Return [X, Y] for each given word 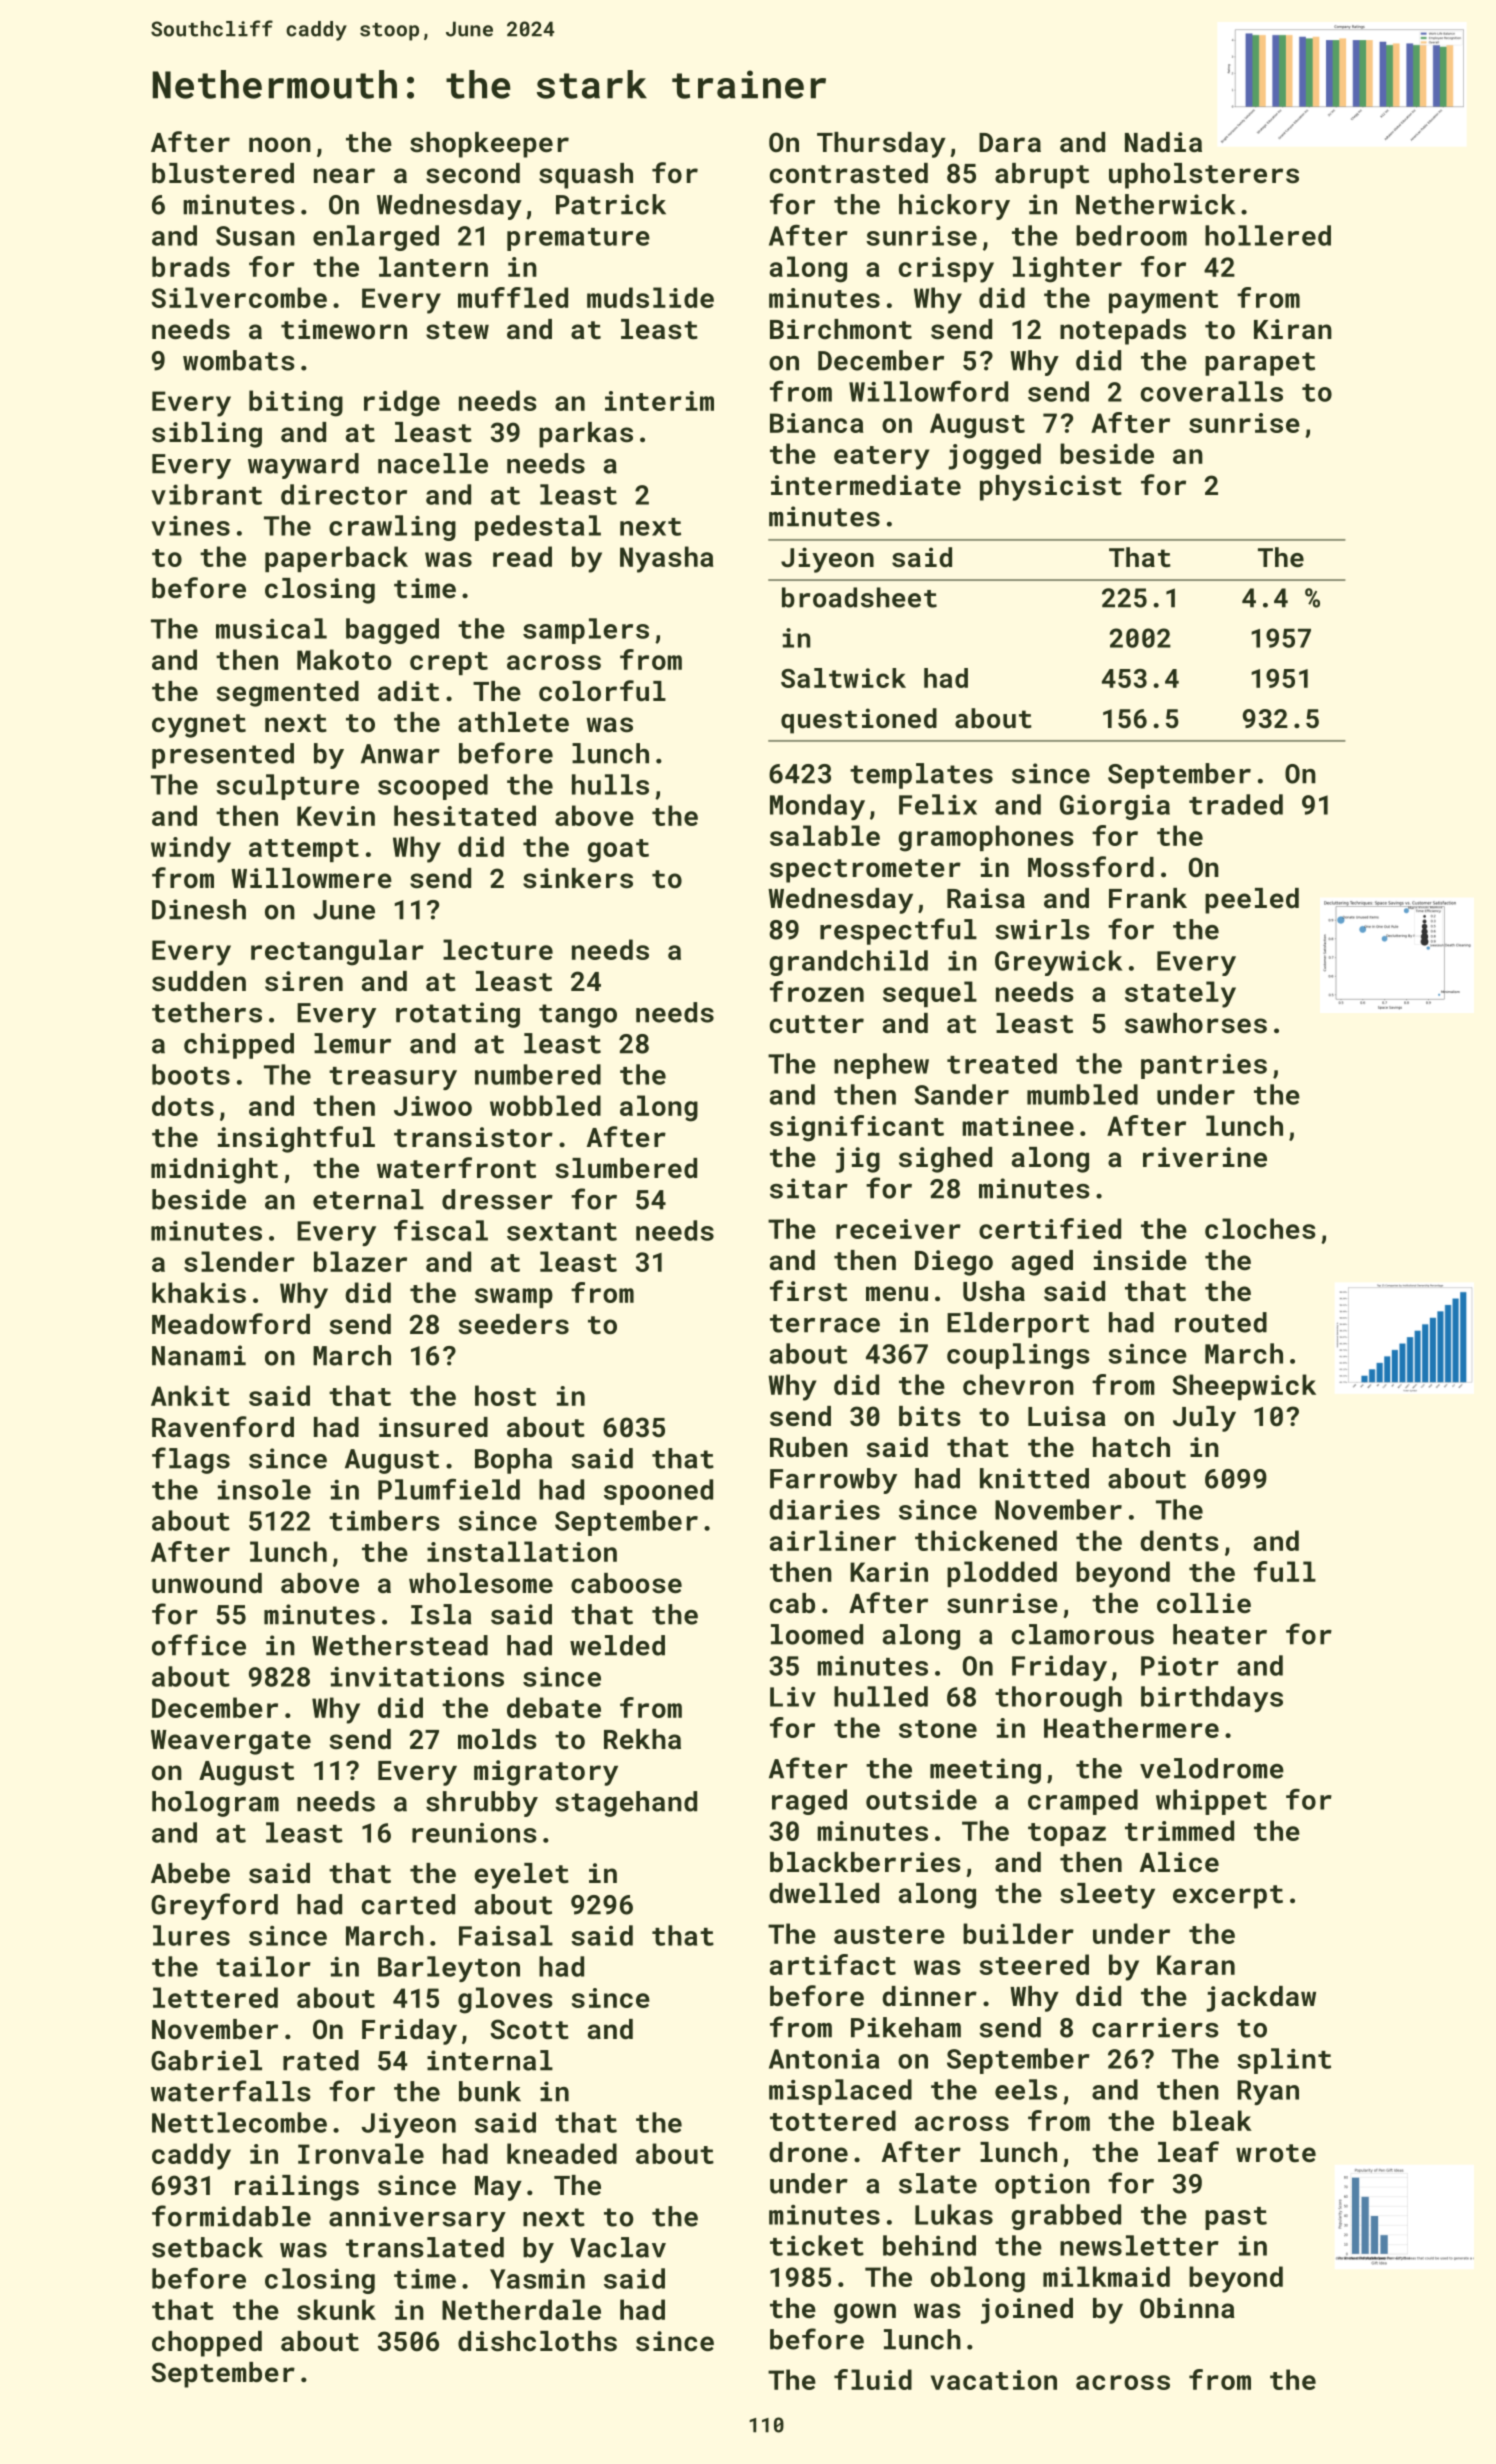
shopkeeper [489, 145]
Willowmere [311, 878]
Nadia [1163, 142]
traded [1236, 804]
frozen [817, 991]
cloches [1260, 1228]
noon [280, 145]
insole [264, 1489]
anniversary [417, 2219]
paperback [336, 559]
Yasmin [537, 2279]
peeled [1252, 901]
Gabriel [206, 2060]
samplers [586, 631]
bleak [1212, 2120]
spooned [658, 1492]
